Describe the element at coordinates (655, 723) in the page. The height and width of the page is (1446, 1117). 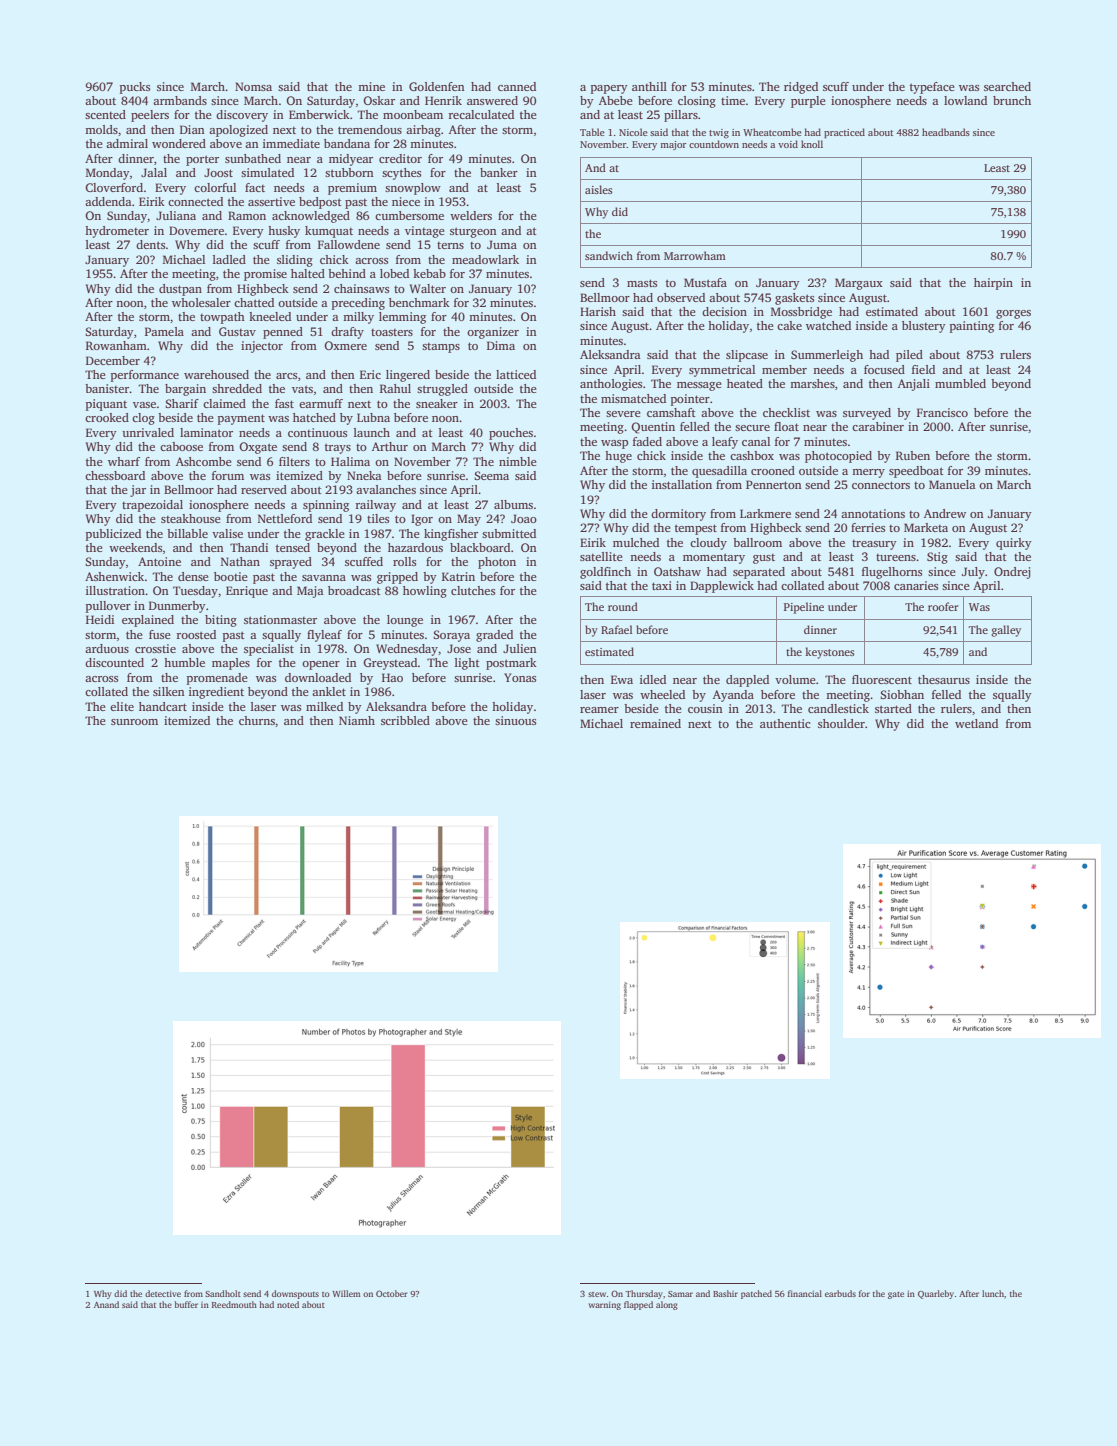
I see `remained` at that location.
